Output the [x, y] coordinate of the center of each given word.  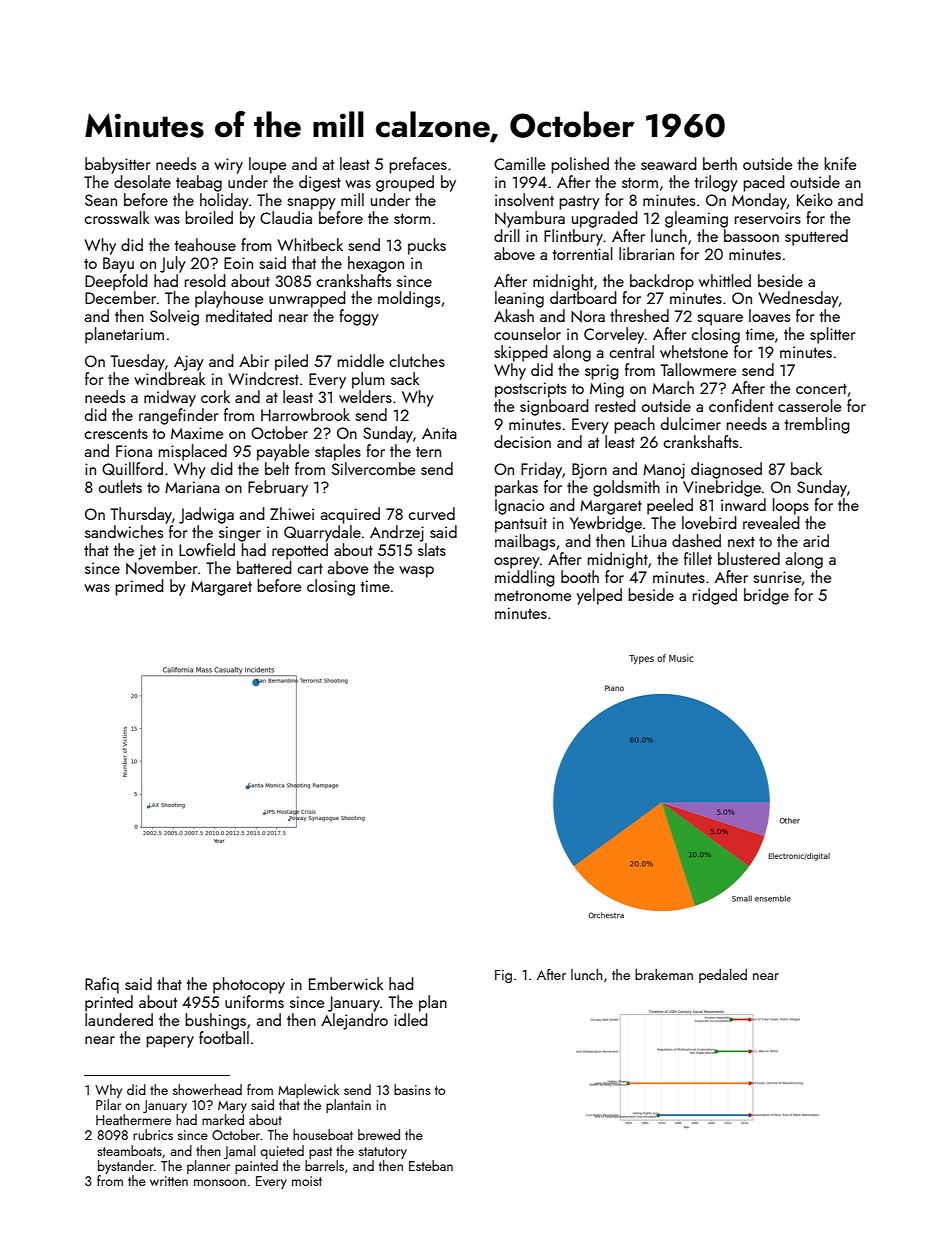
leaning [519, 299]
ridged [715, 596]
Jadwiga [206, 515]
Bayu [118, 265]
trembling [817, 425]
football [224, 1037]
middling [525, 578]
